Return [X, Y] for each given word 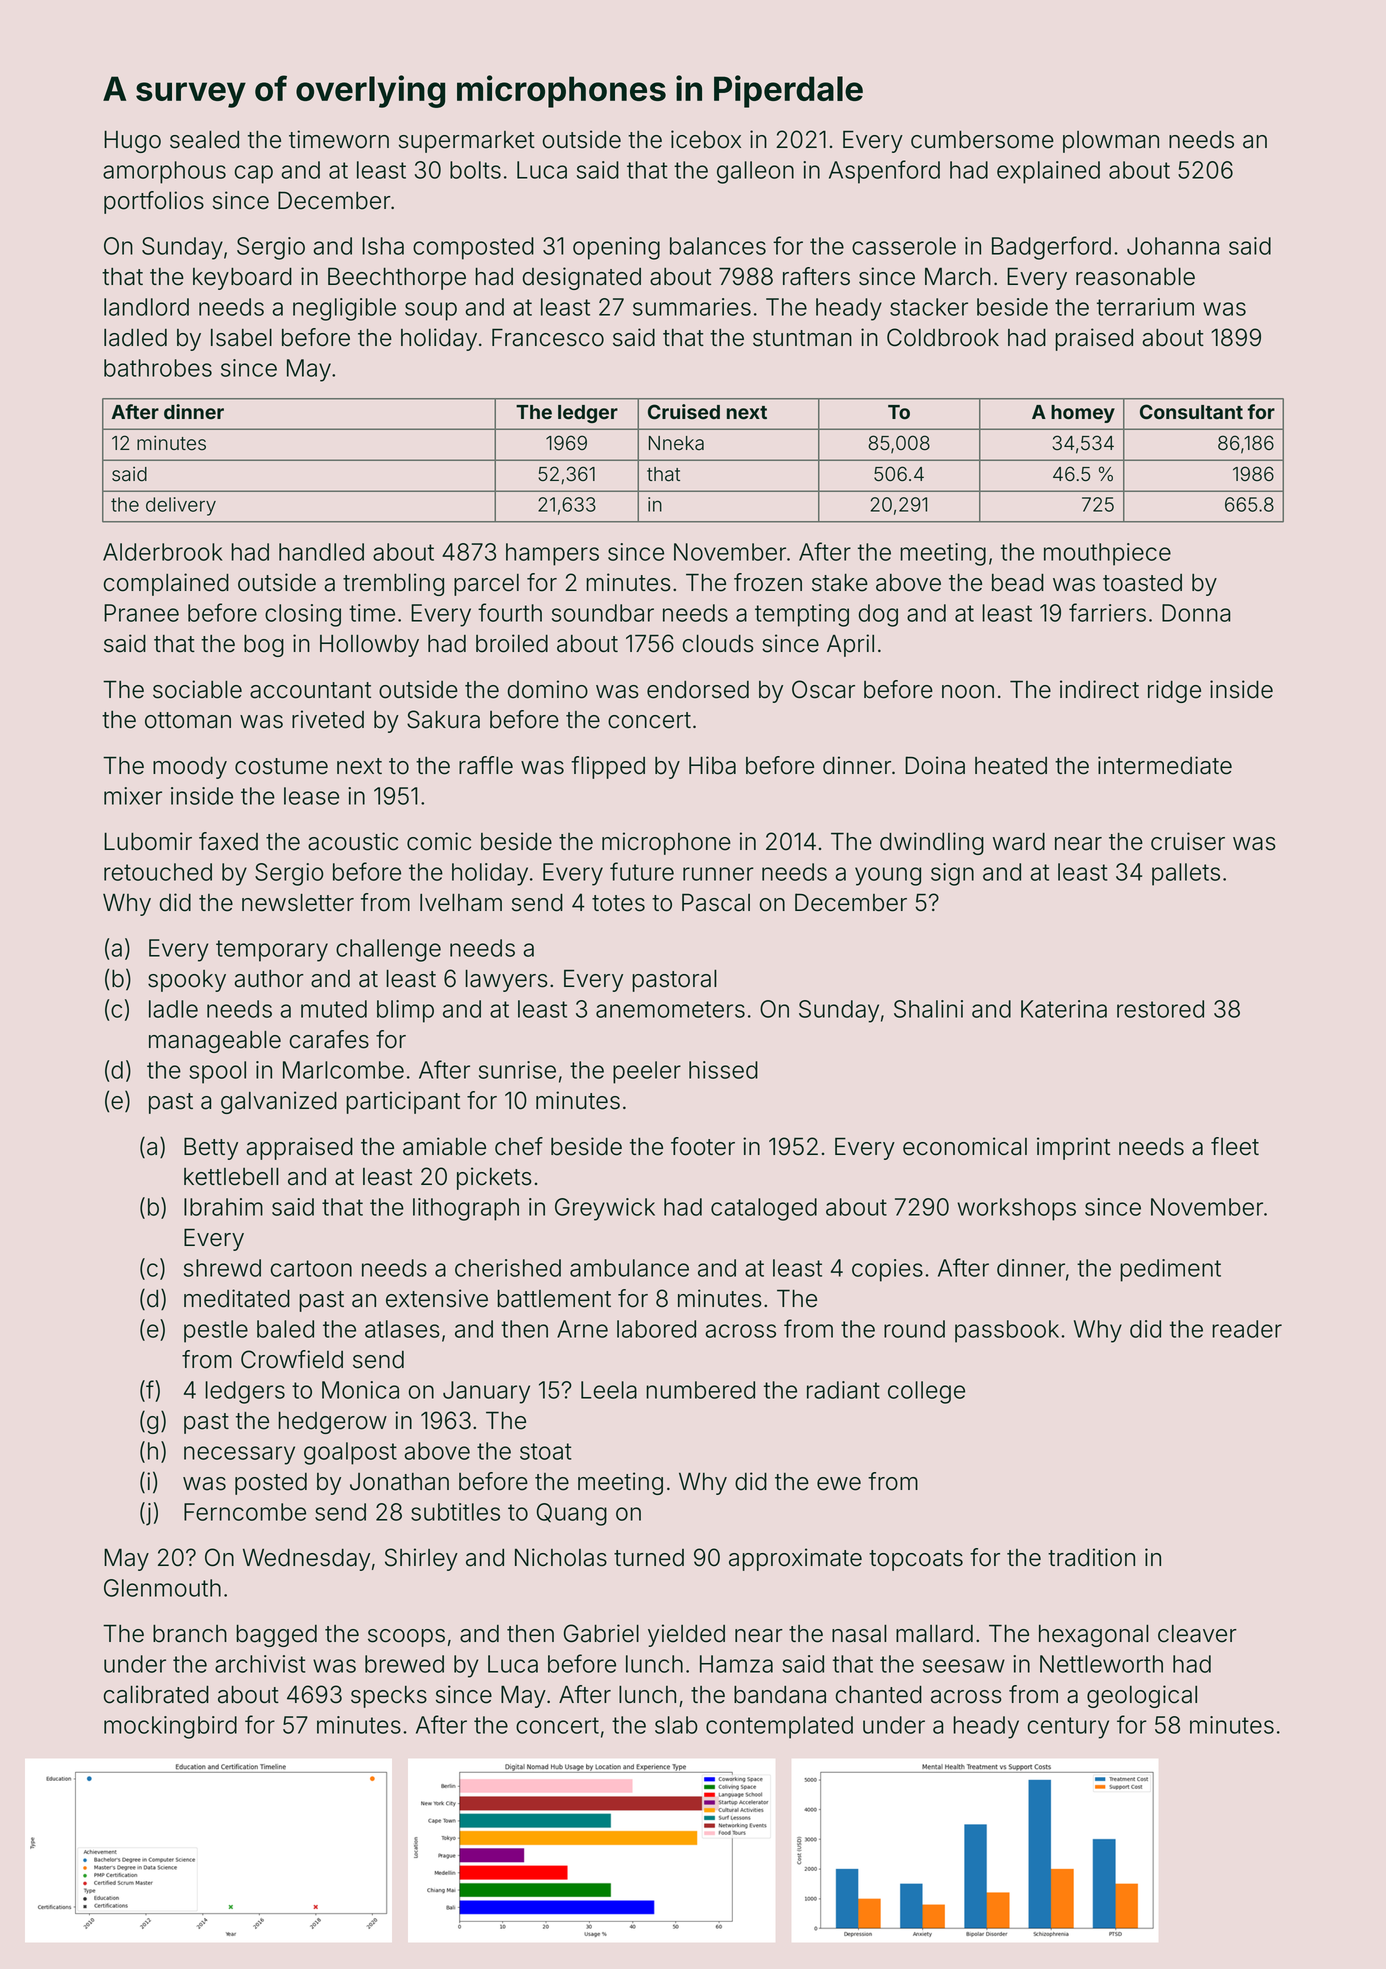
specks [389, 1697]
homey [1083, 414]
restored [1160, 1009]
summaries [692, 307]
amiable [444, 1146]
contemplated [779, 1727]
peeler [647, 1072]
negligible [344, 309]
